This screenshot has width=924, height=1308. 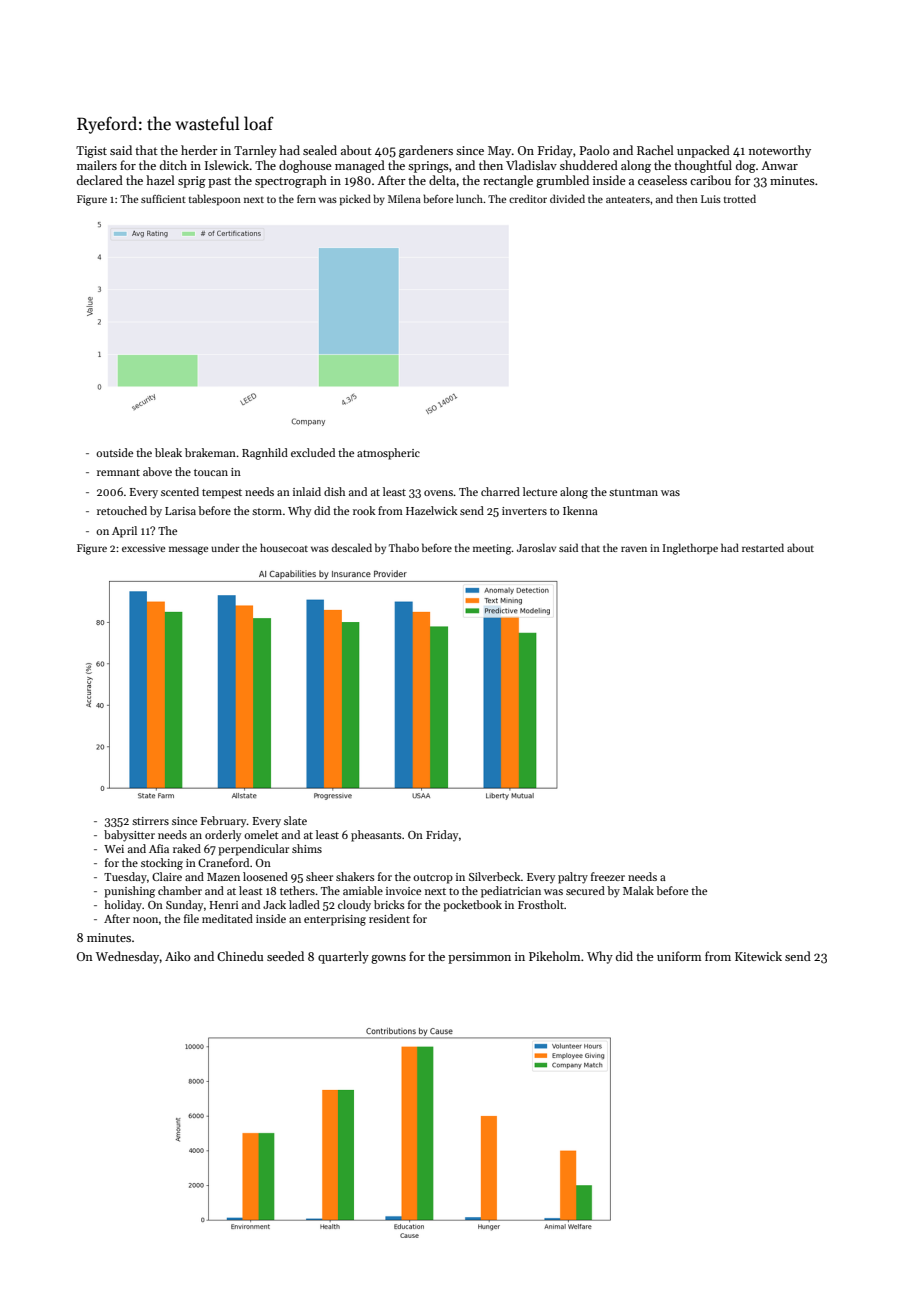 What do you see at coordinates (295, 820) in the screenshot?
I see `slate` at bounding box center [295, 820].
